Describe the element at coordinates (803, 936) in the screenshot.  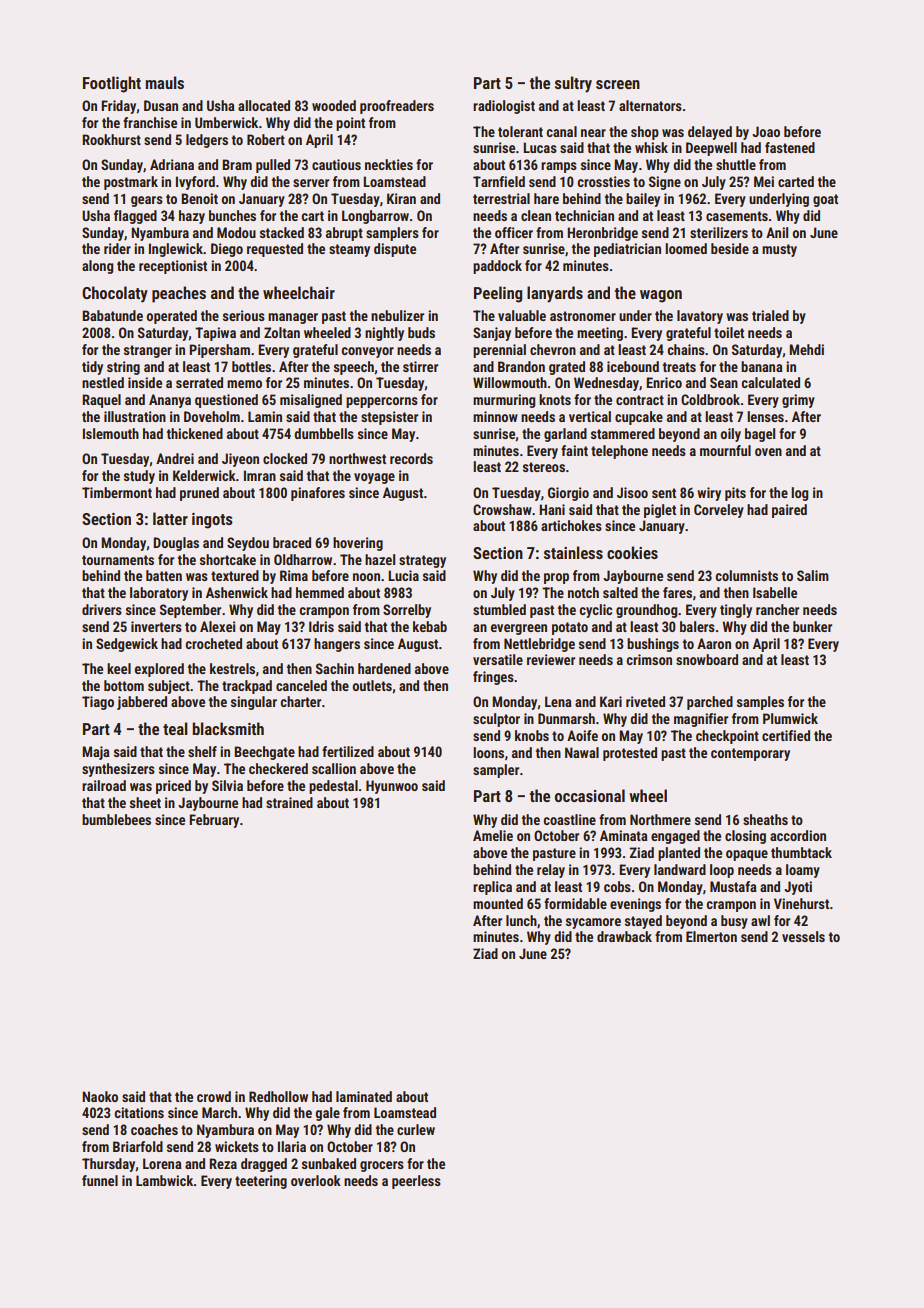
I see `vessels` at that location.
